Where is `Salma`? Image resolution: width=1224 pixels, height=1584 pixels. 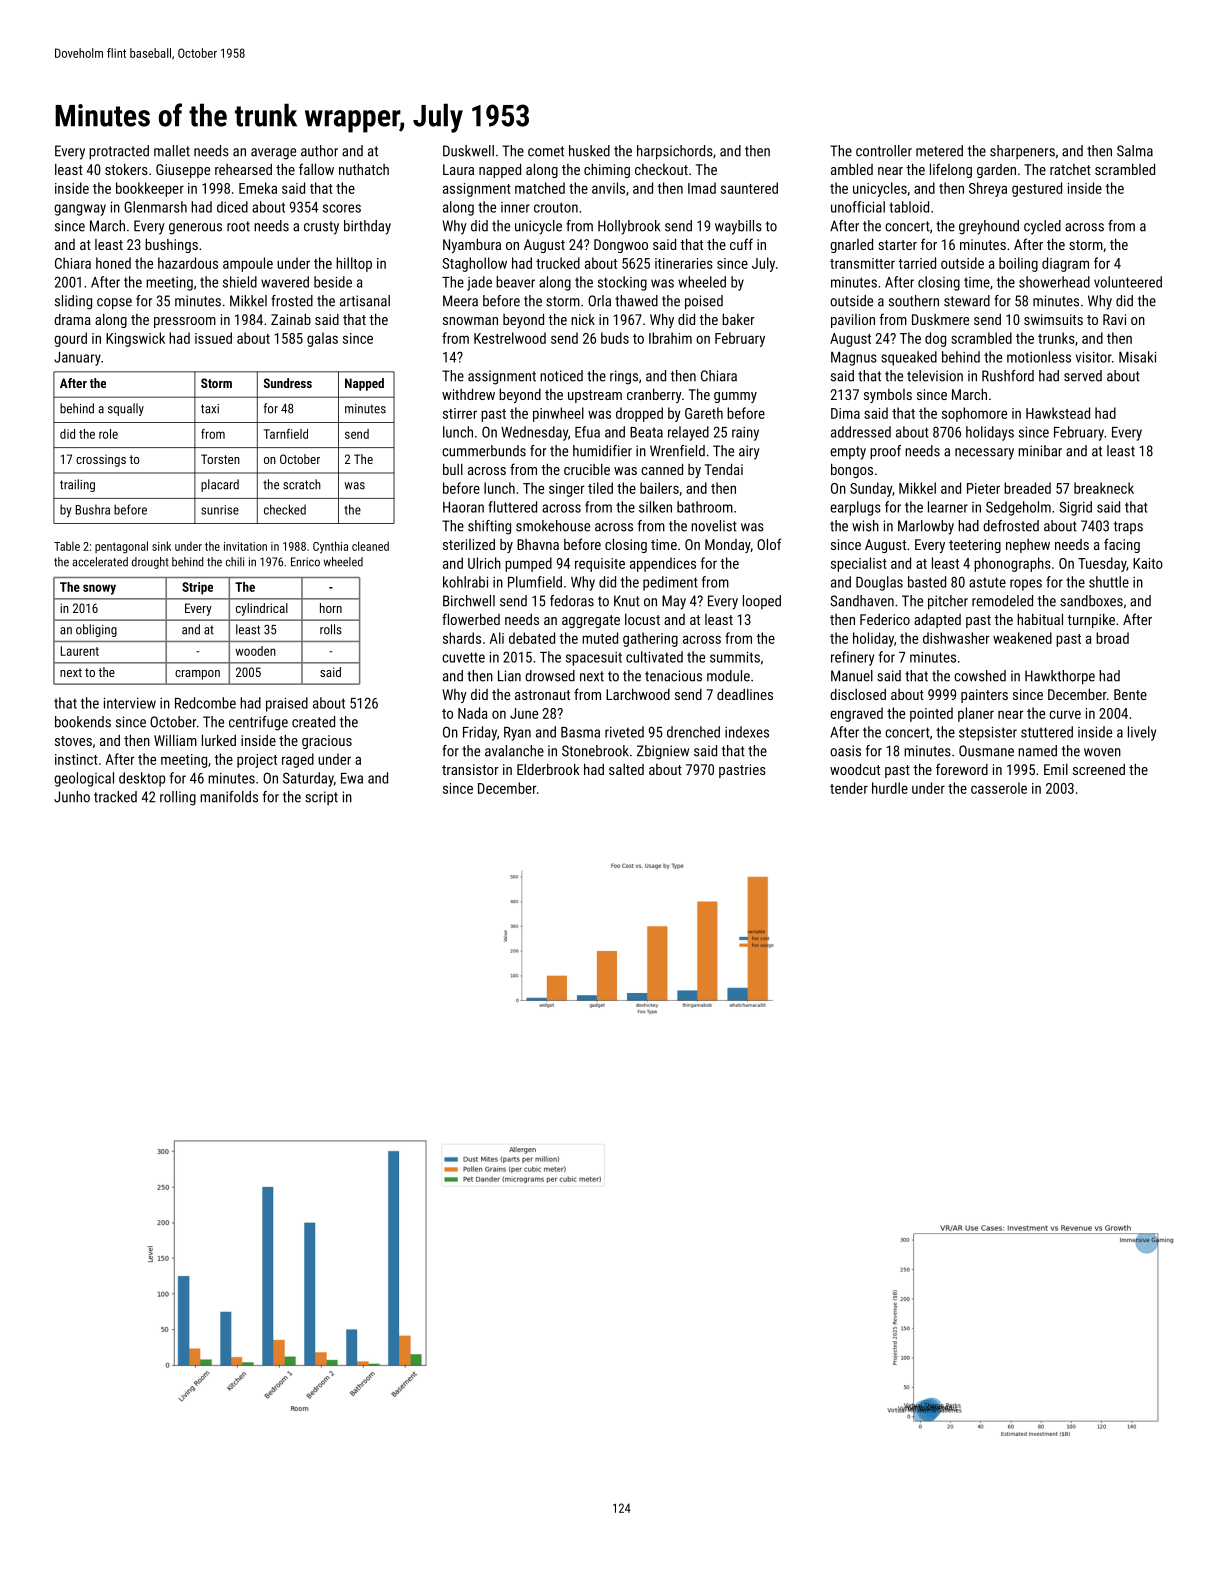
Salma is located at coordinates (1135, 151).
